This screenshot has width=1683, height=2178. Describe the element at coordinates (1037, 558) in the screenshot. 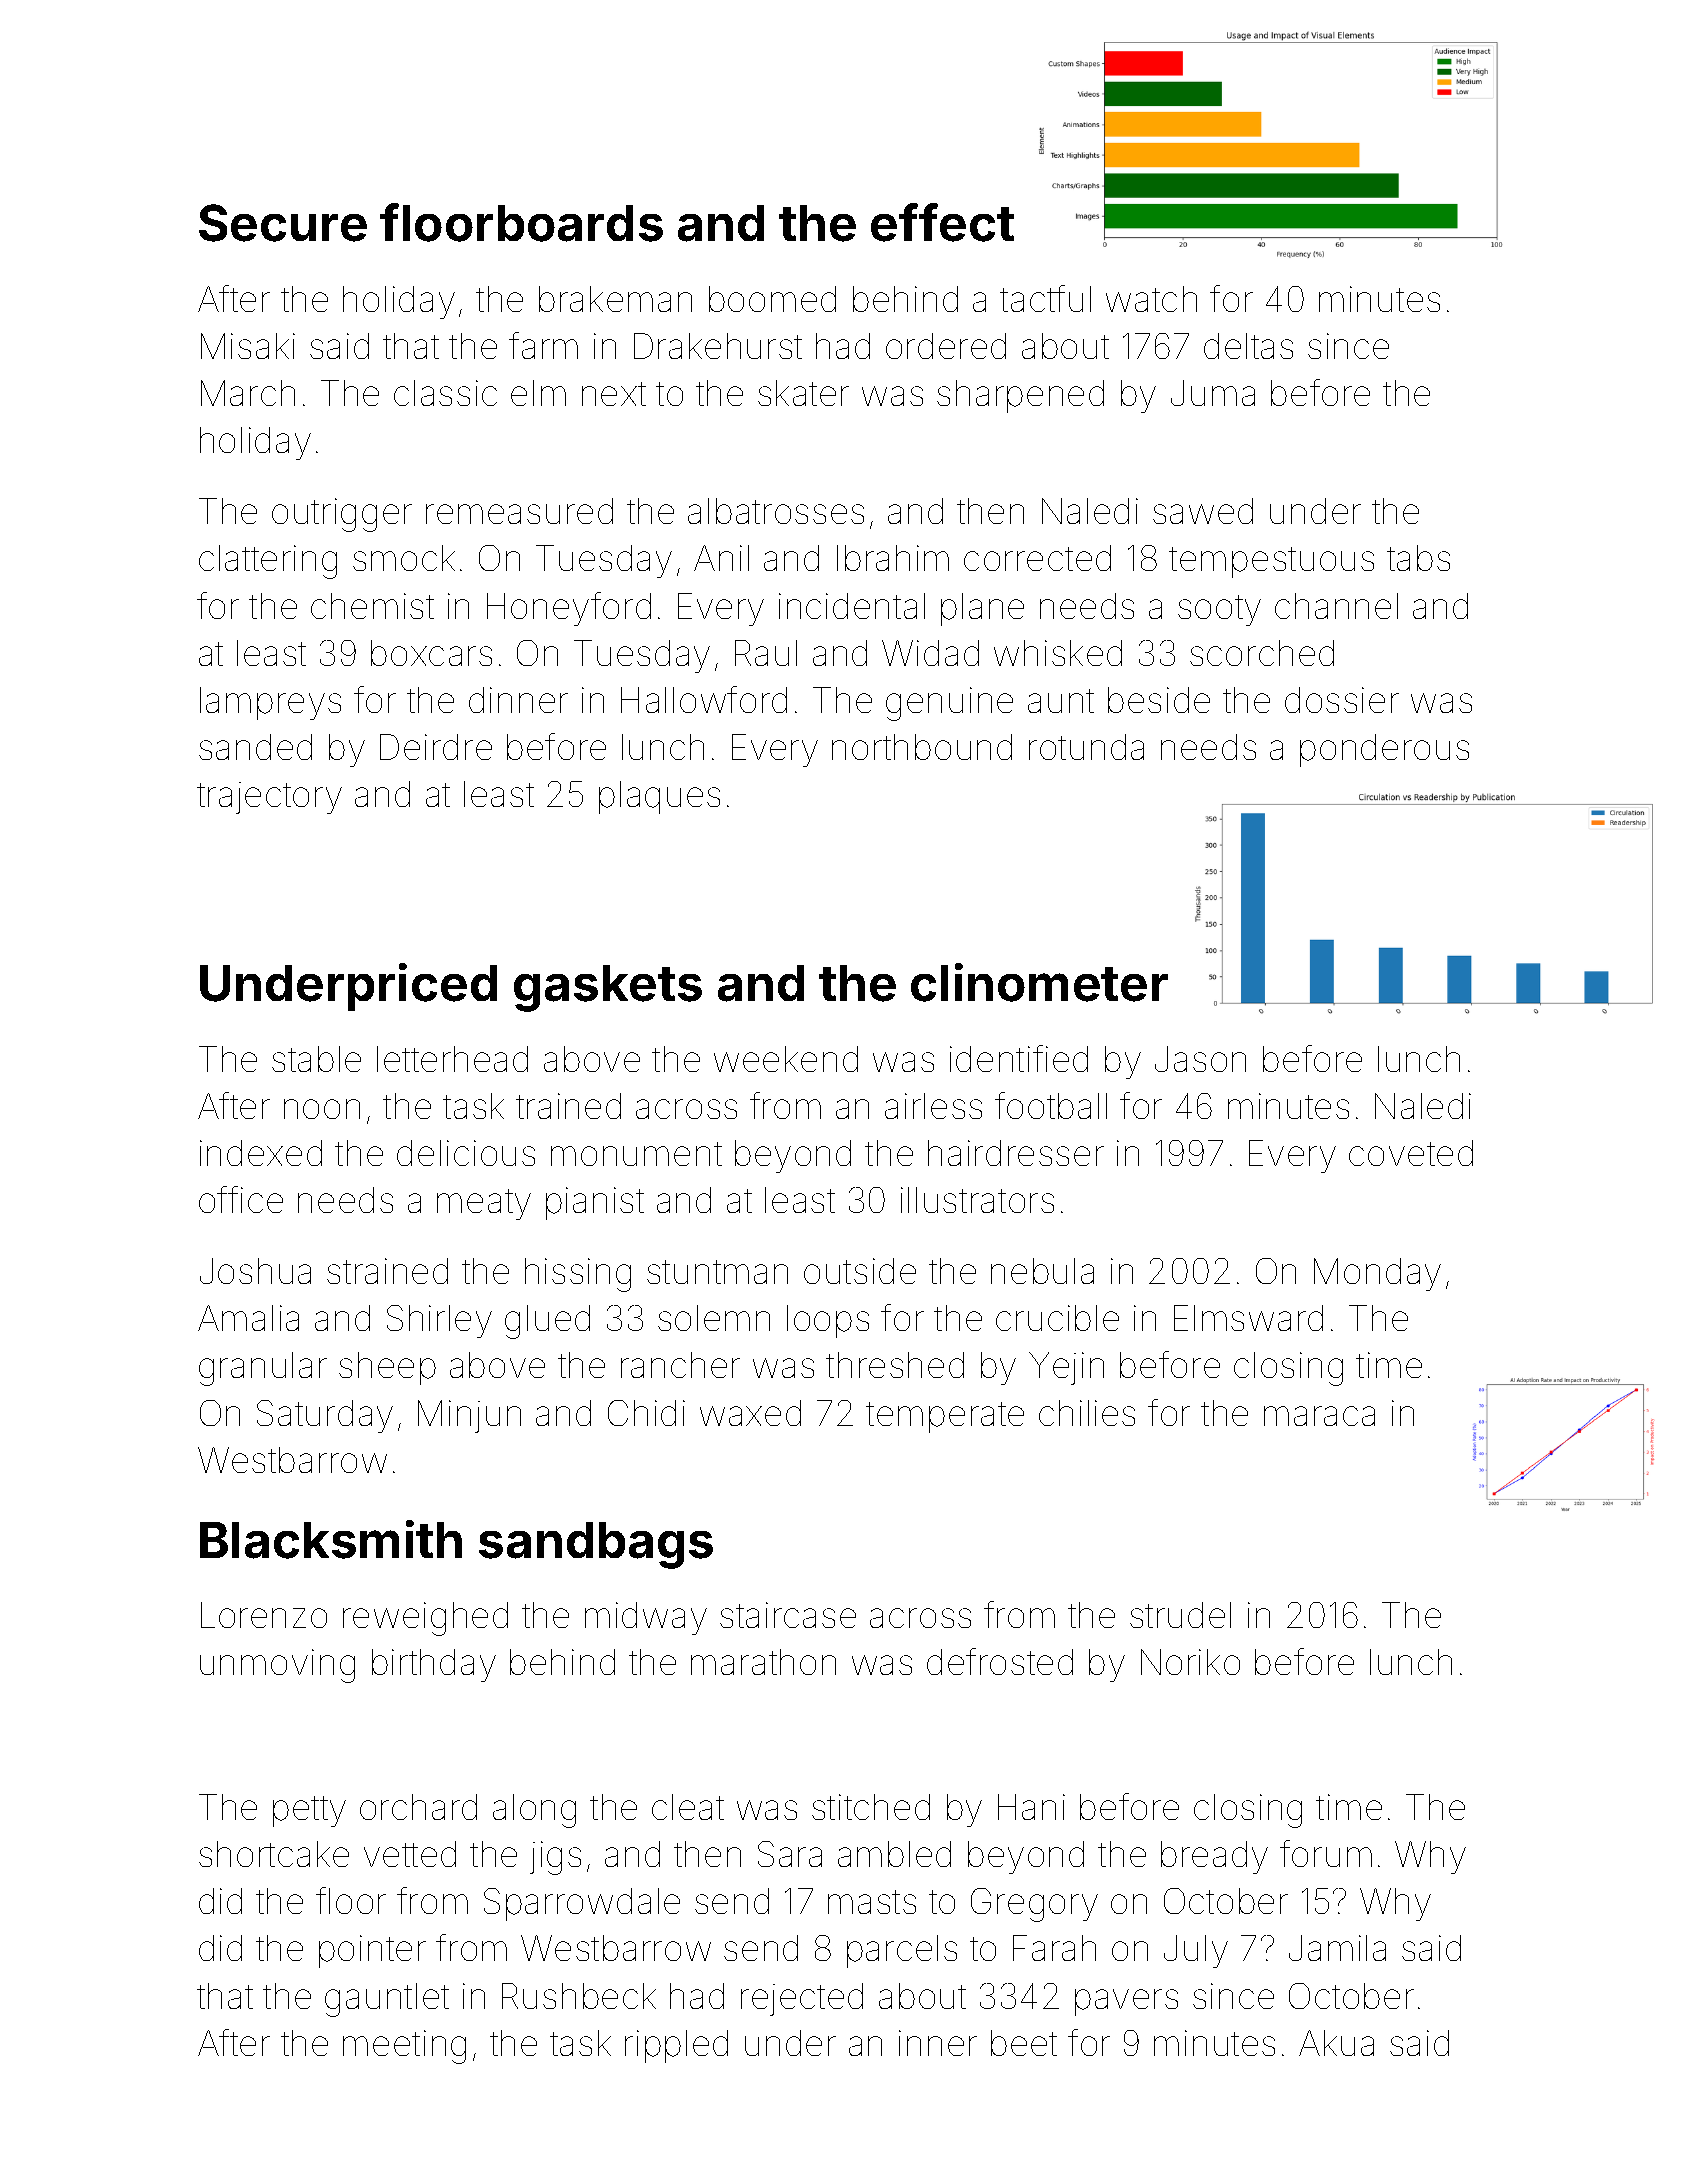

I see `corrected` at that location.
